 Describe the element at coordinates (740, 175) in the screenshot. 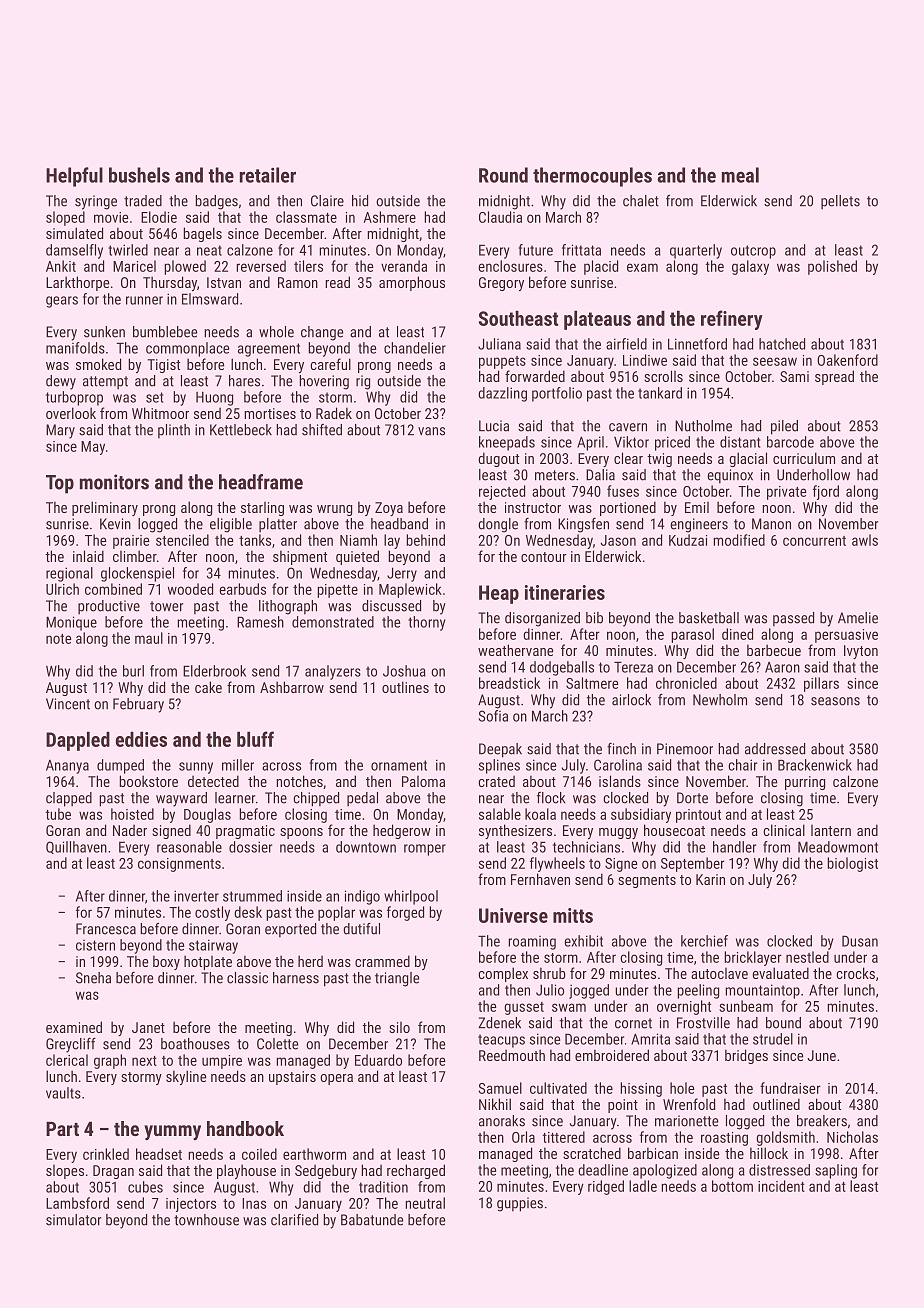

I see `meal` at that location.
